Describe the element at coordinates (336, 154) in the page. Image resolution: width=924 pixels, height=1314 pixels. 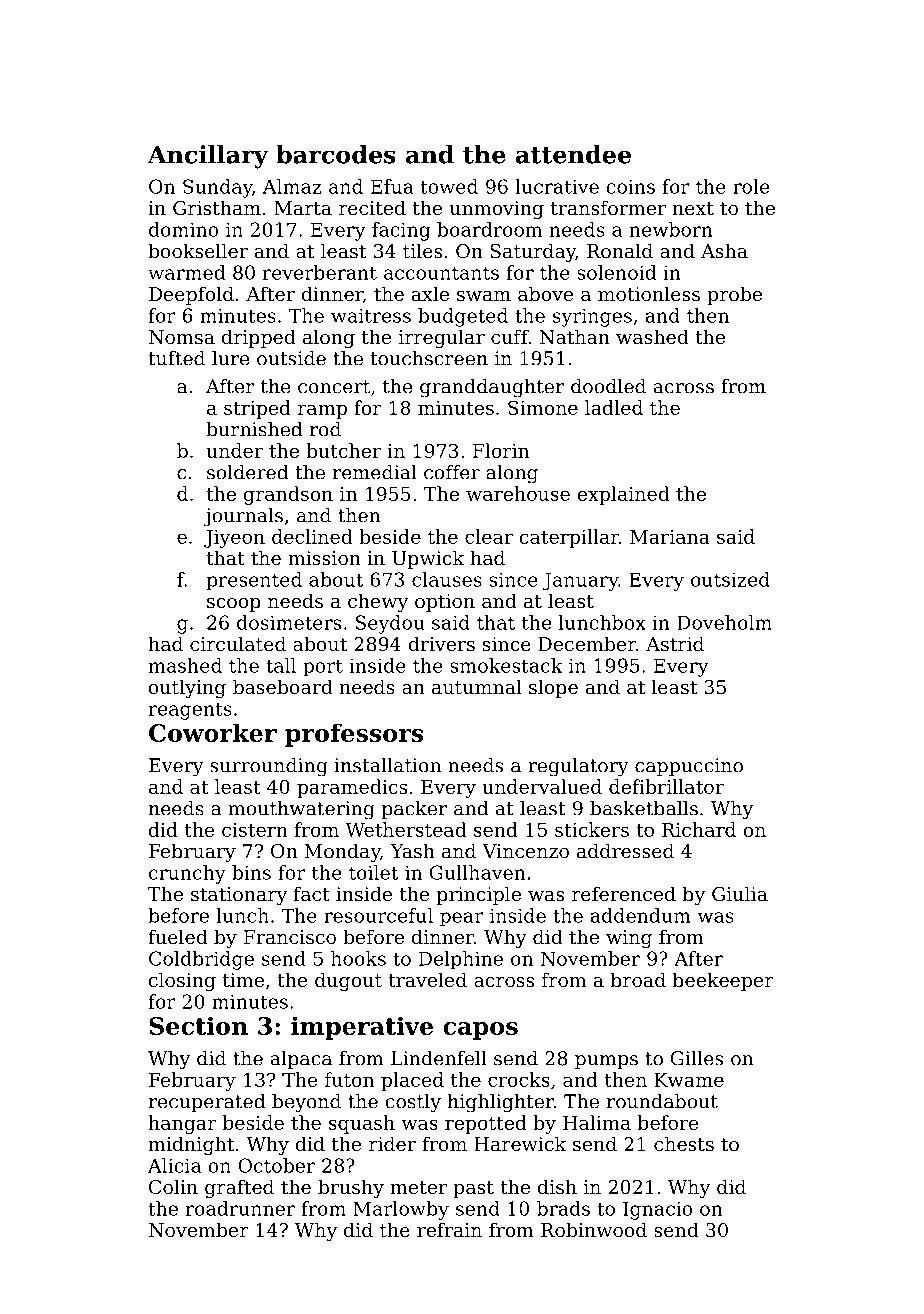
I see `barcodes` at that location.
